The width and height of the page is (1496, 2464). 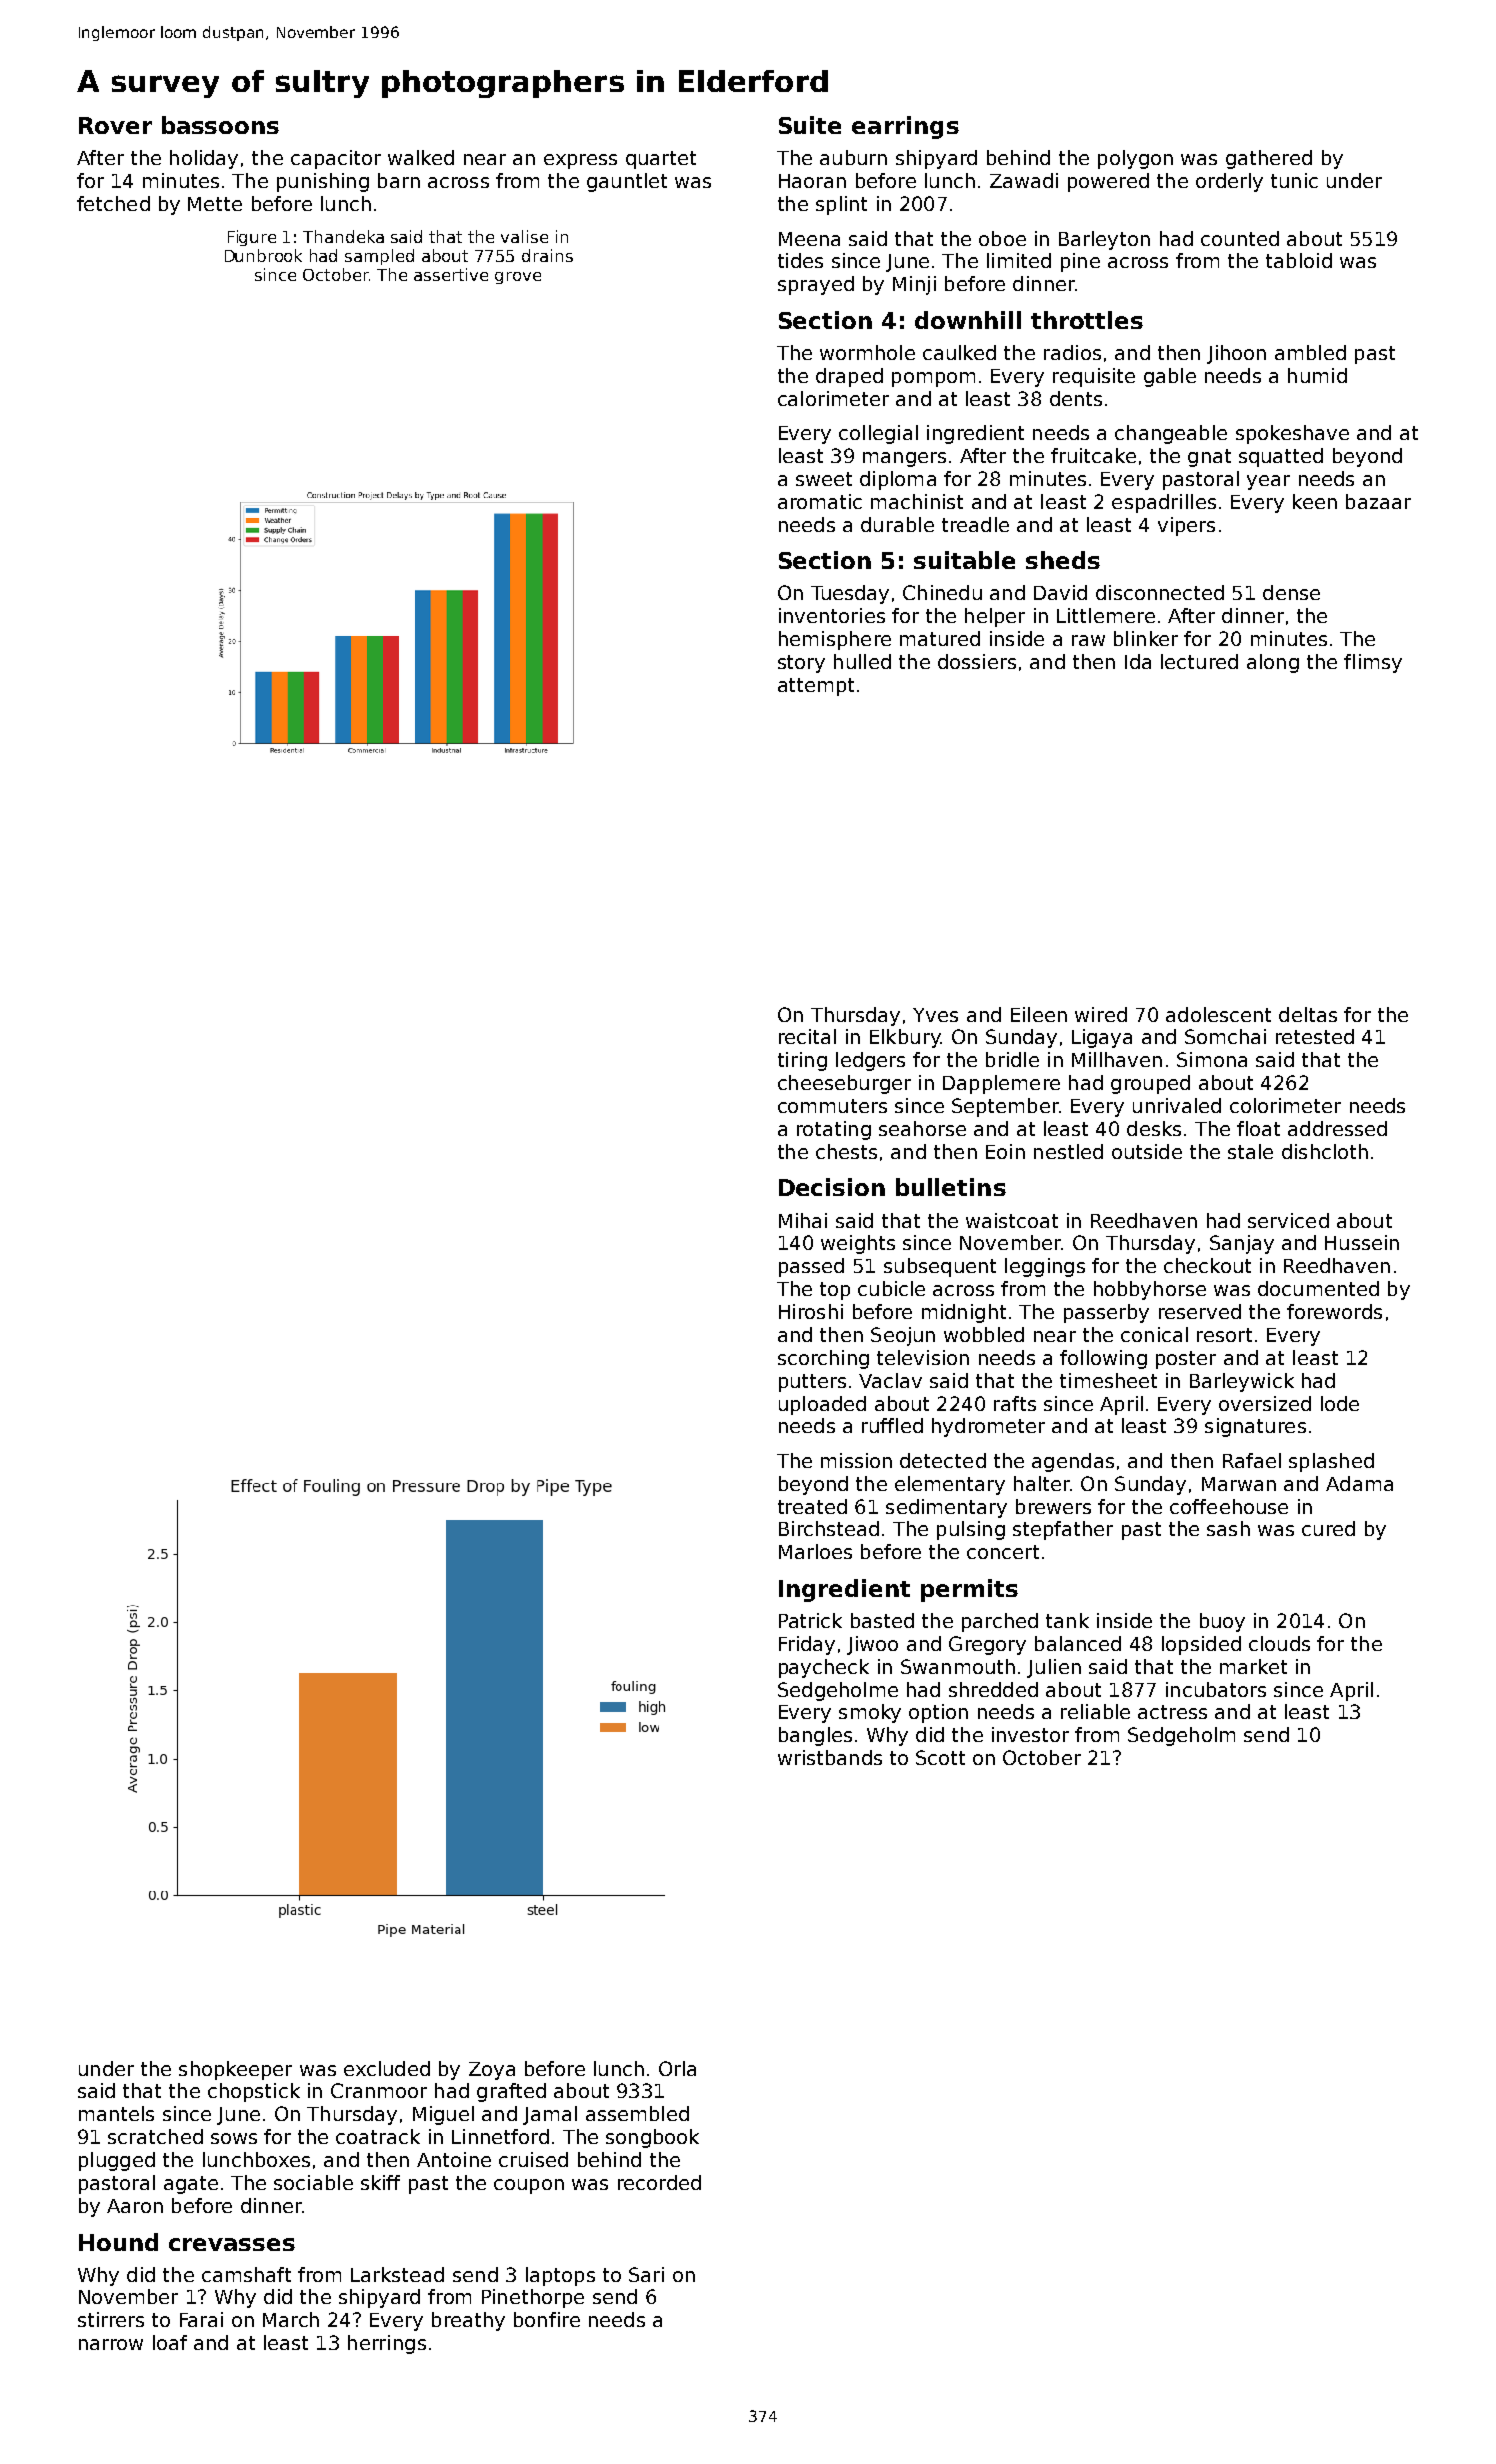 What do you see at coordinates (801, 664) in the page?
I see `story` at bounding box center [801, 664].
